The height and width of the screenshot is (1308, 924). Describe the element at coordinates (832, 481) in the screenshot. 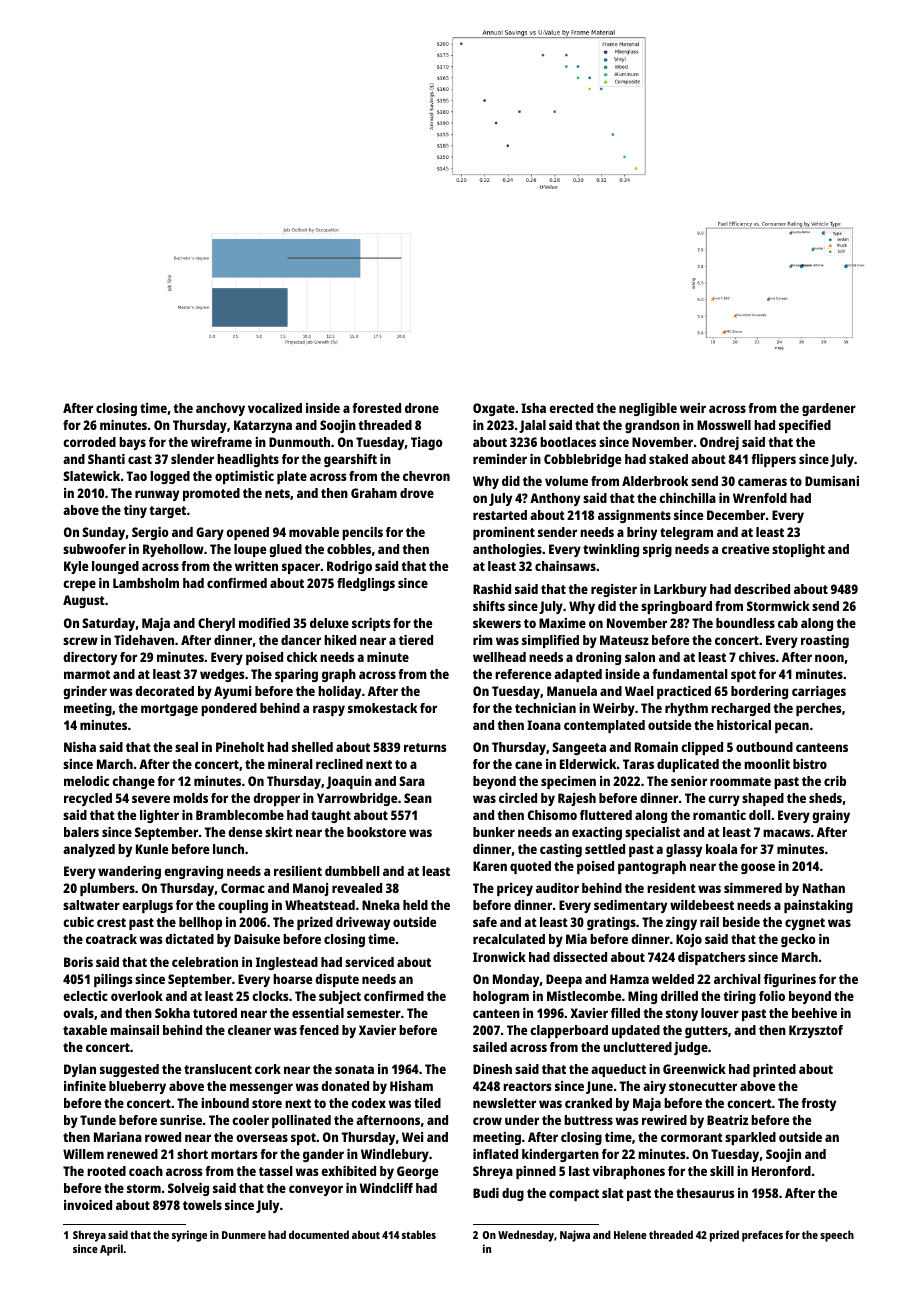

I see `Dumisani` at that location.
